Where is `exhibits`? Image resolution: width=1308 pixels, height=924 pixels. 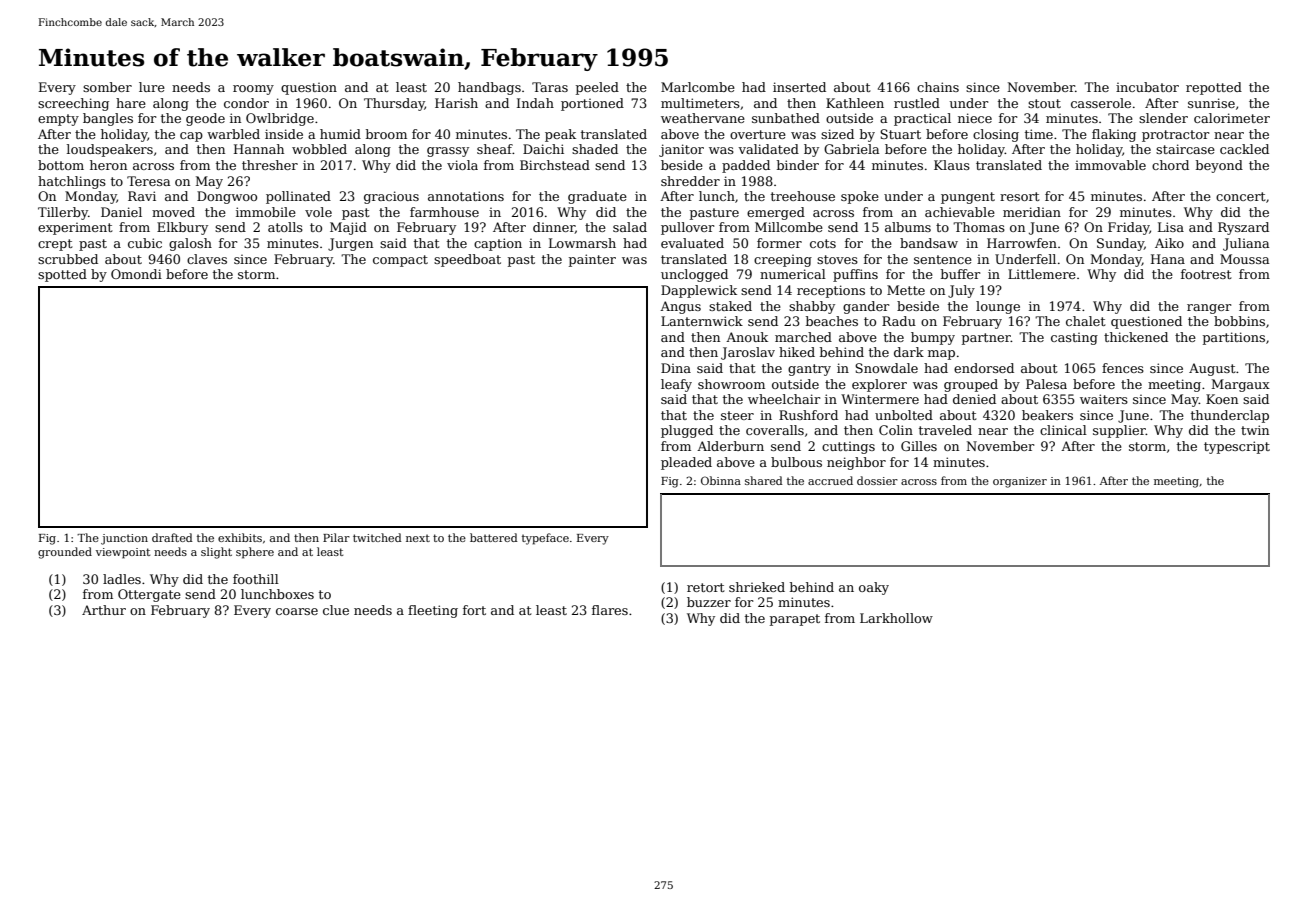 exhibits is located at coordinates (240, 537).
